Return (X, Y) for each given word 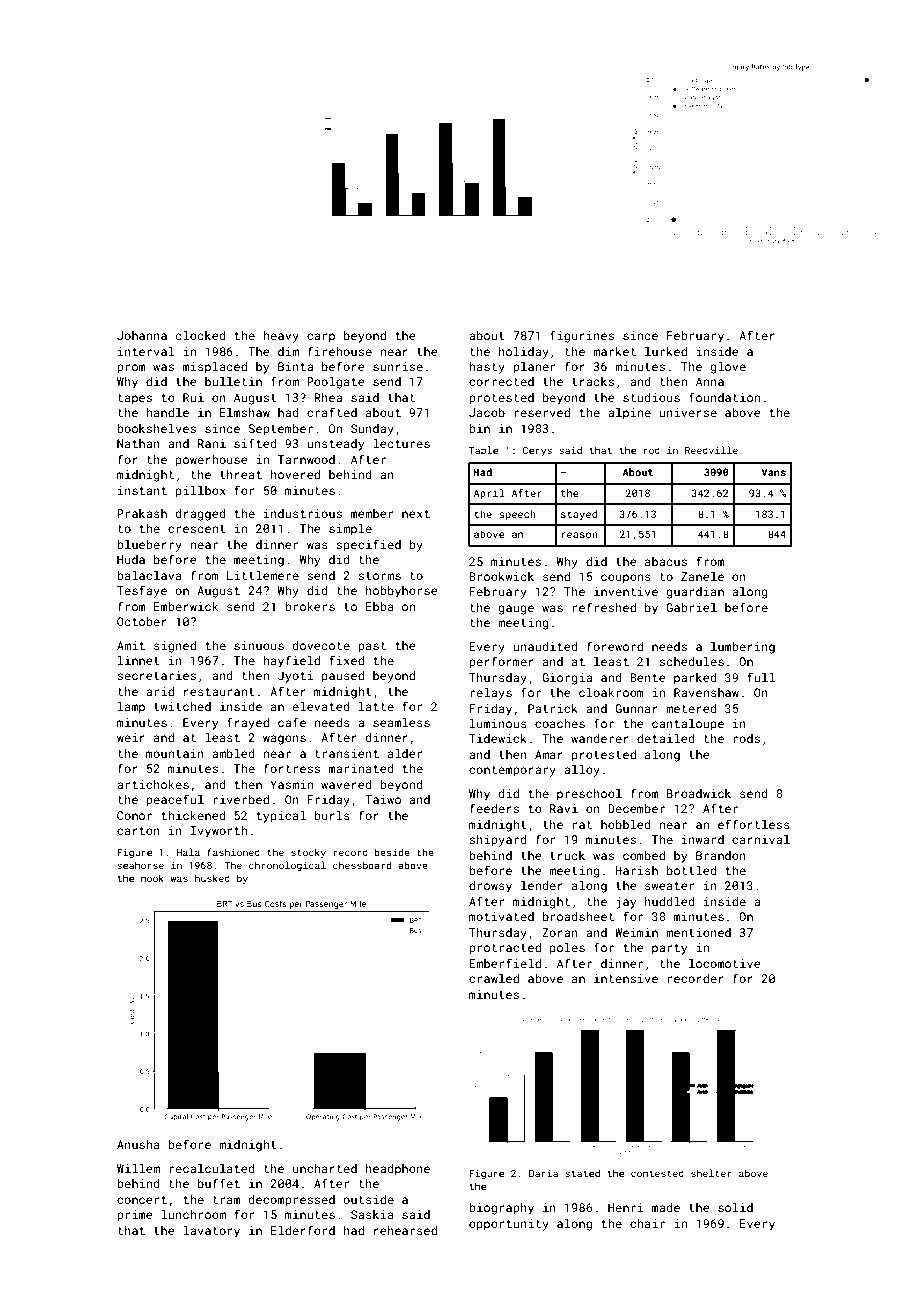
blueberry (149, 546)
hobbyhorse (402, 592)
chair (647, 1223)
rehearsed (405, 1230)
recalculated (212, 1168)
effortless (754, 824)
